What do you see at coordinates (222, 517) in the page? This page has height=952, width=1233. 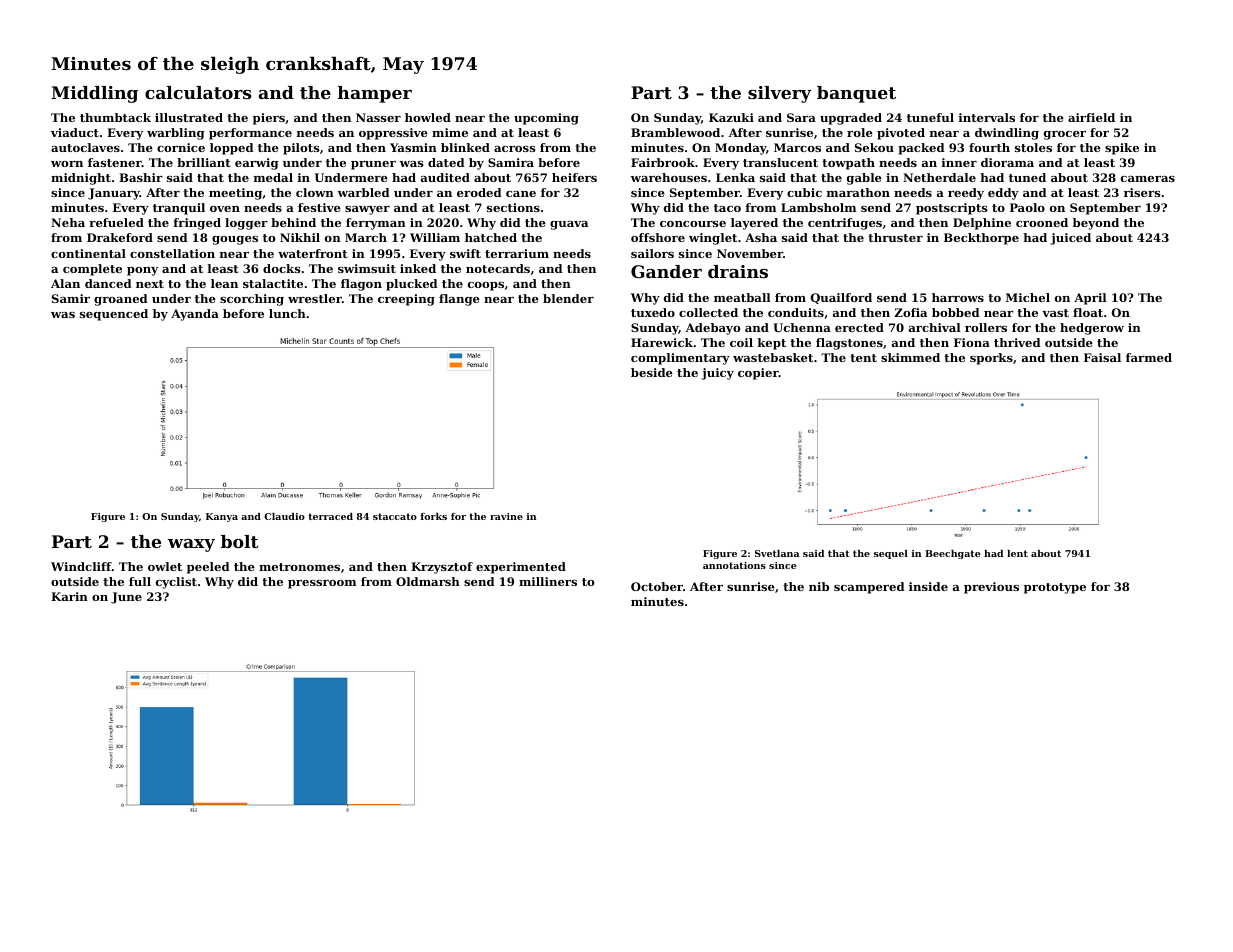 I see `Kanya` at bounding box center [222, 517].
